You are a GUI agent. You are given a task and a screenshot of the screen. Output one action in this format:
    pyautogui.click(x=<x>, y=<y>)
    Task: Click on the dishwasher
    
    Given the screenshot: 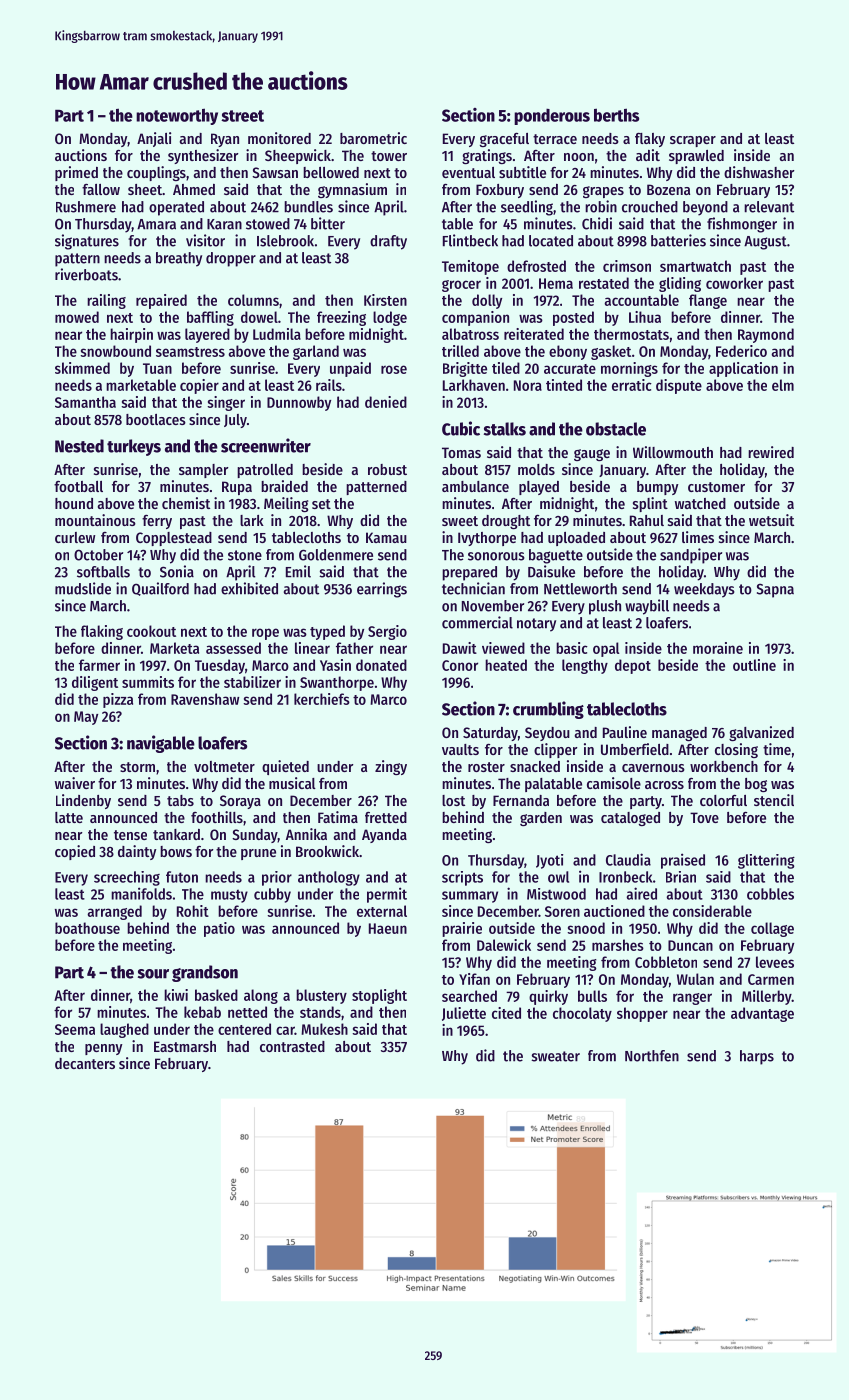 What is the action you would take?
    pyautogui.click(x=759, y=172)
